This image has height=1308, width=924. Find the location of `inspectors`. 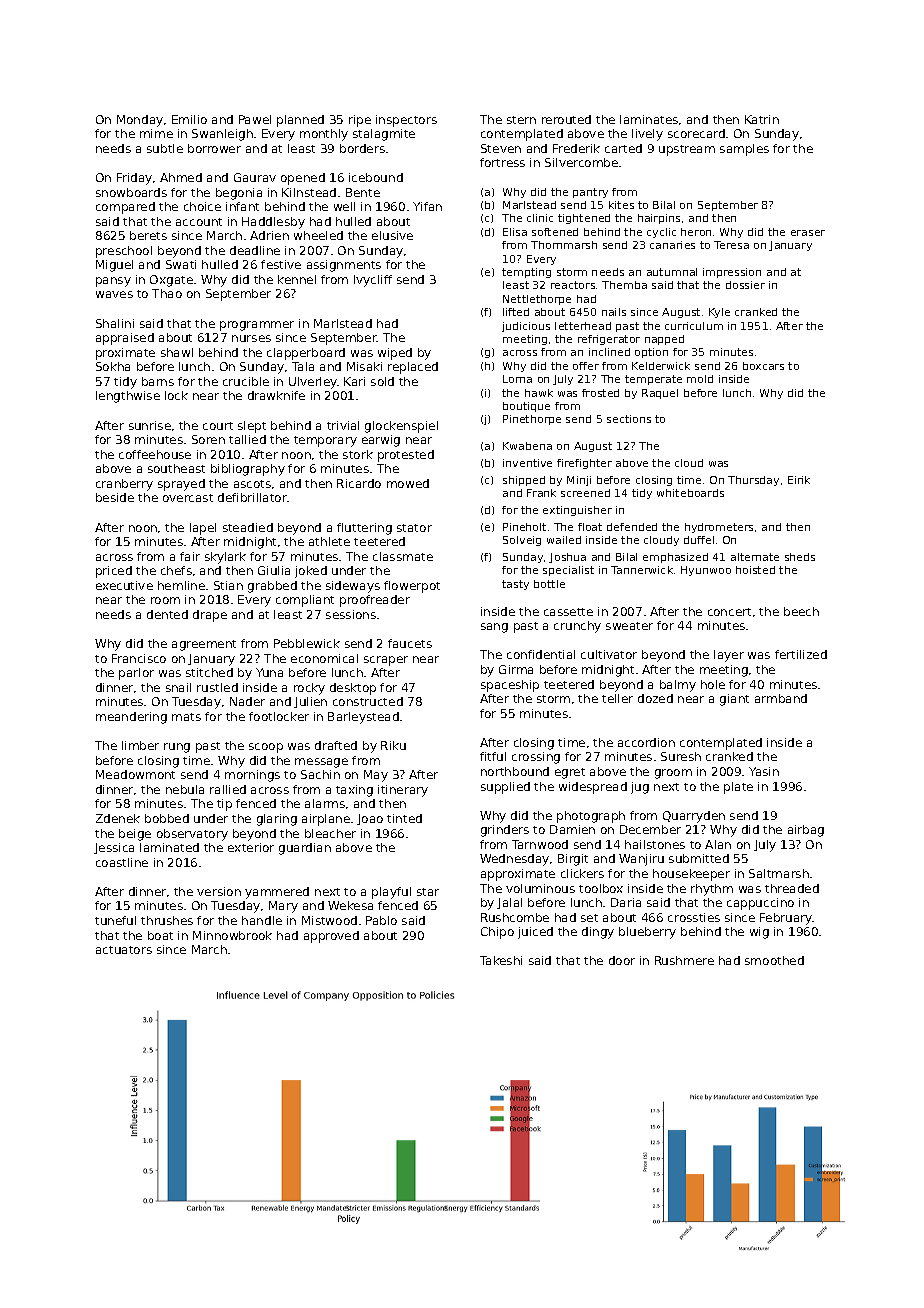

inspectors is located at coordinates (406, 121).
